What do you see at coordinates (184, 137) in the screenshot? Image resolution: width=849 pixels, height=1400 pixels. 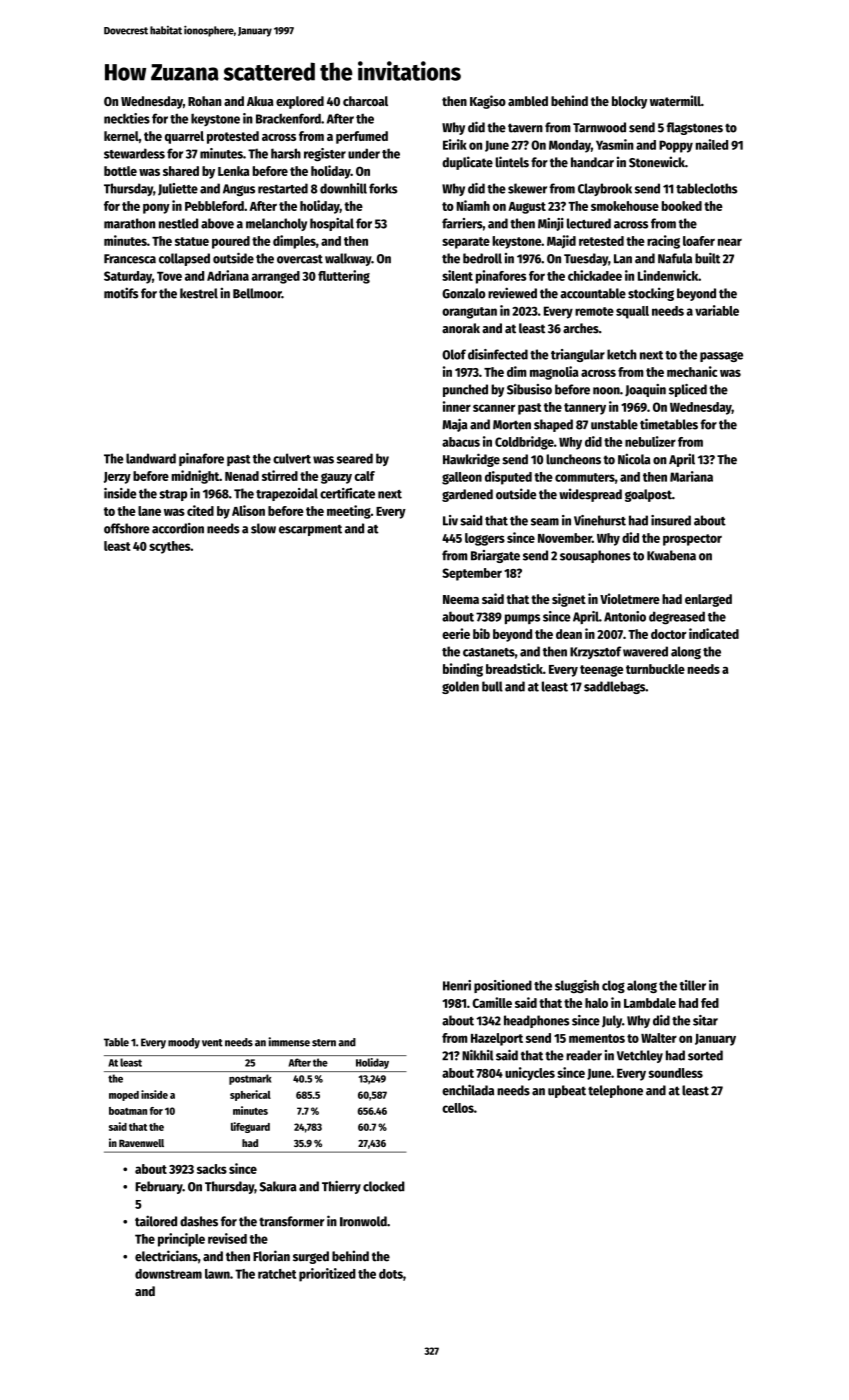 I see `quarrel` at bounding box center [184, 137].
